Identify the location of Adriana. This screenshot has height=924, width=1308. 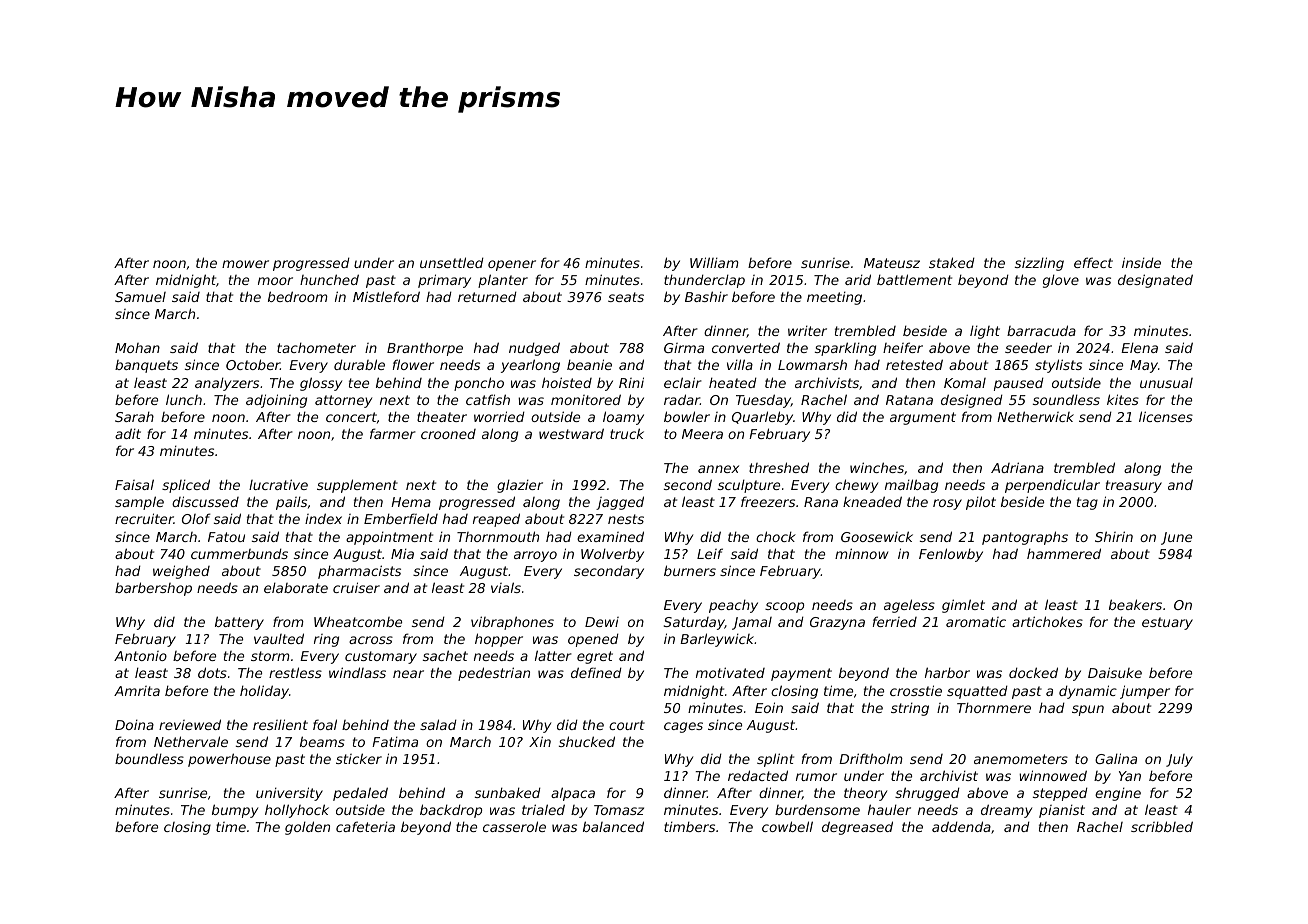
(1017, 467).
